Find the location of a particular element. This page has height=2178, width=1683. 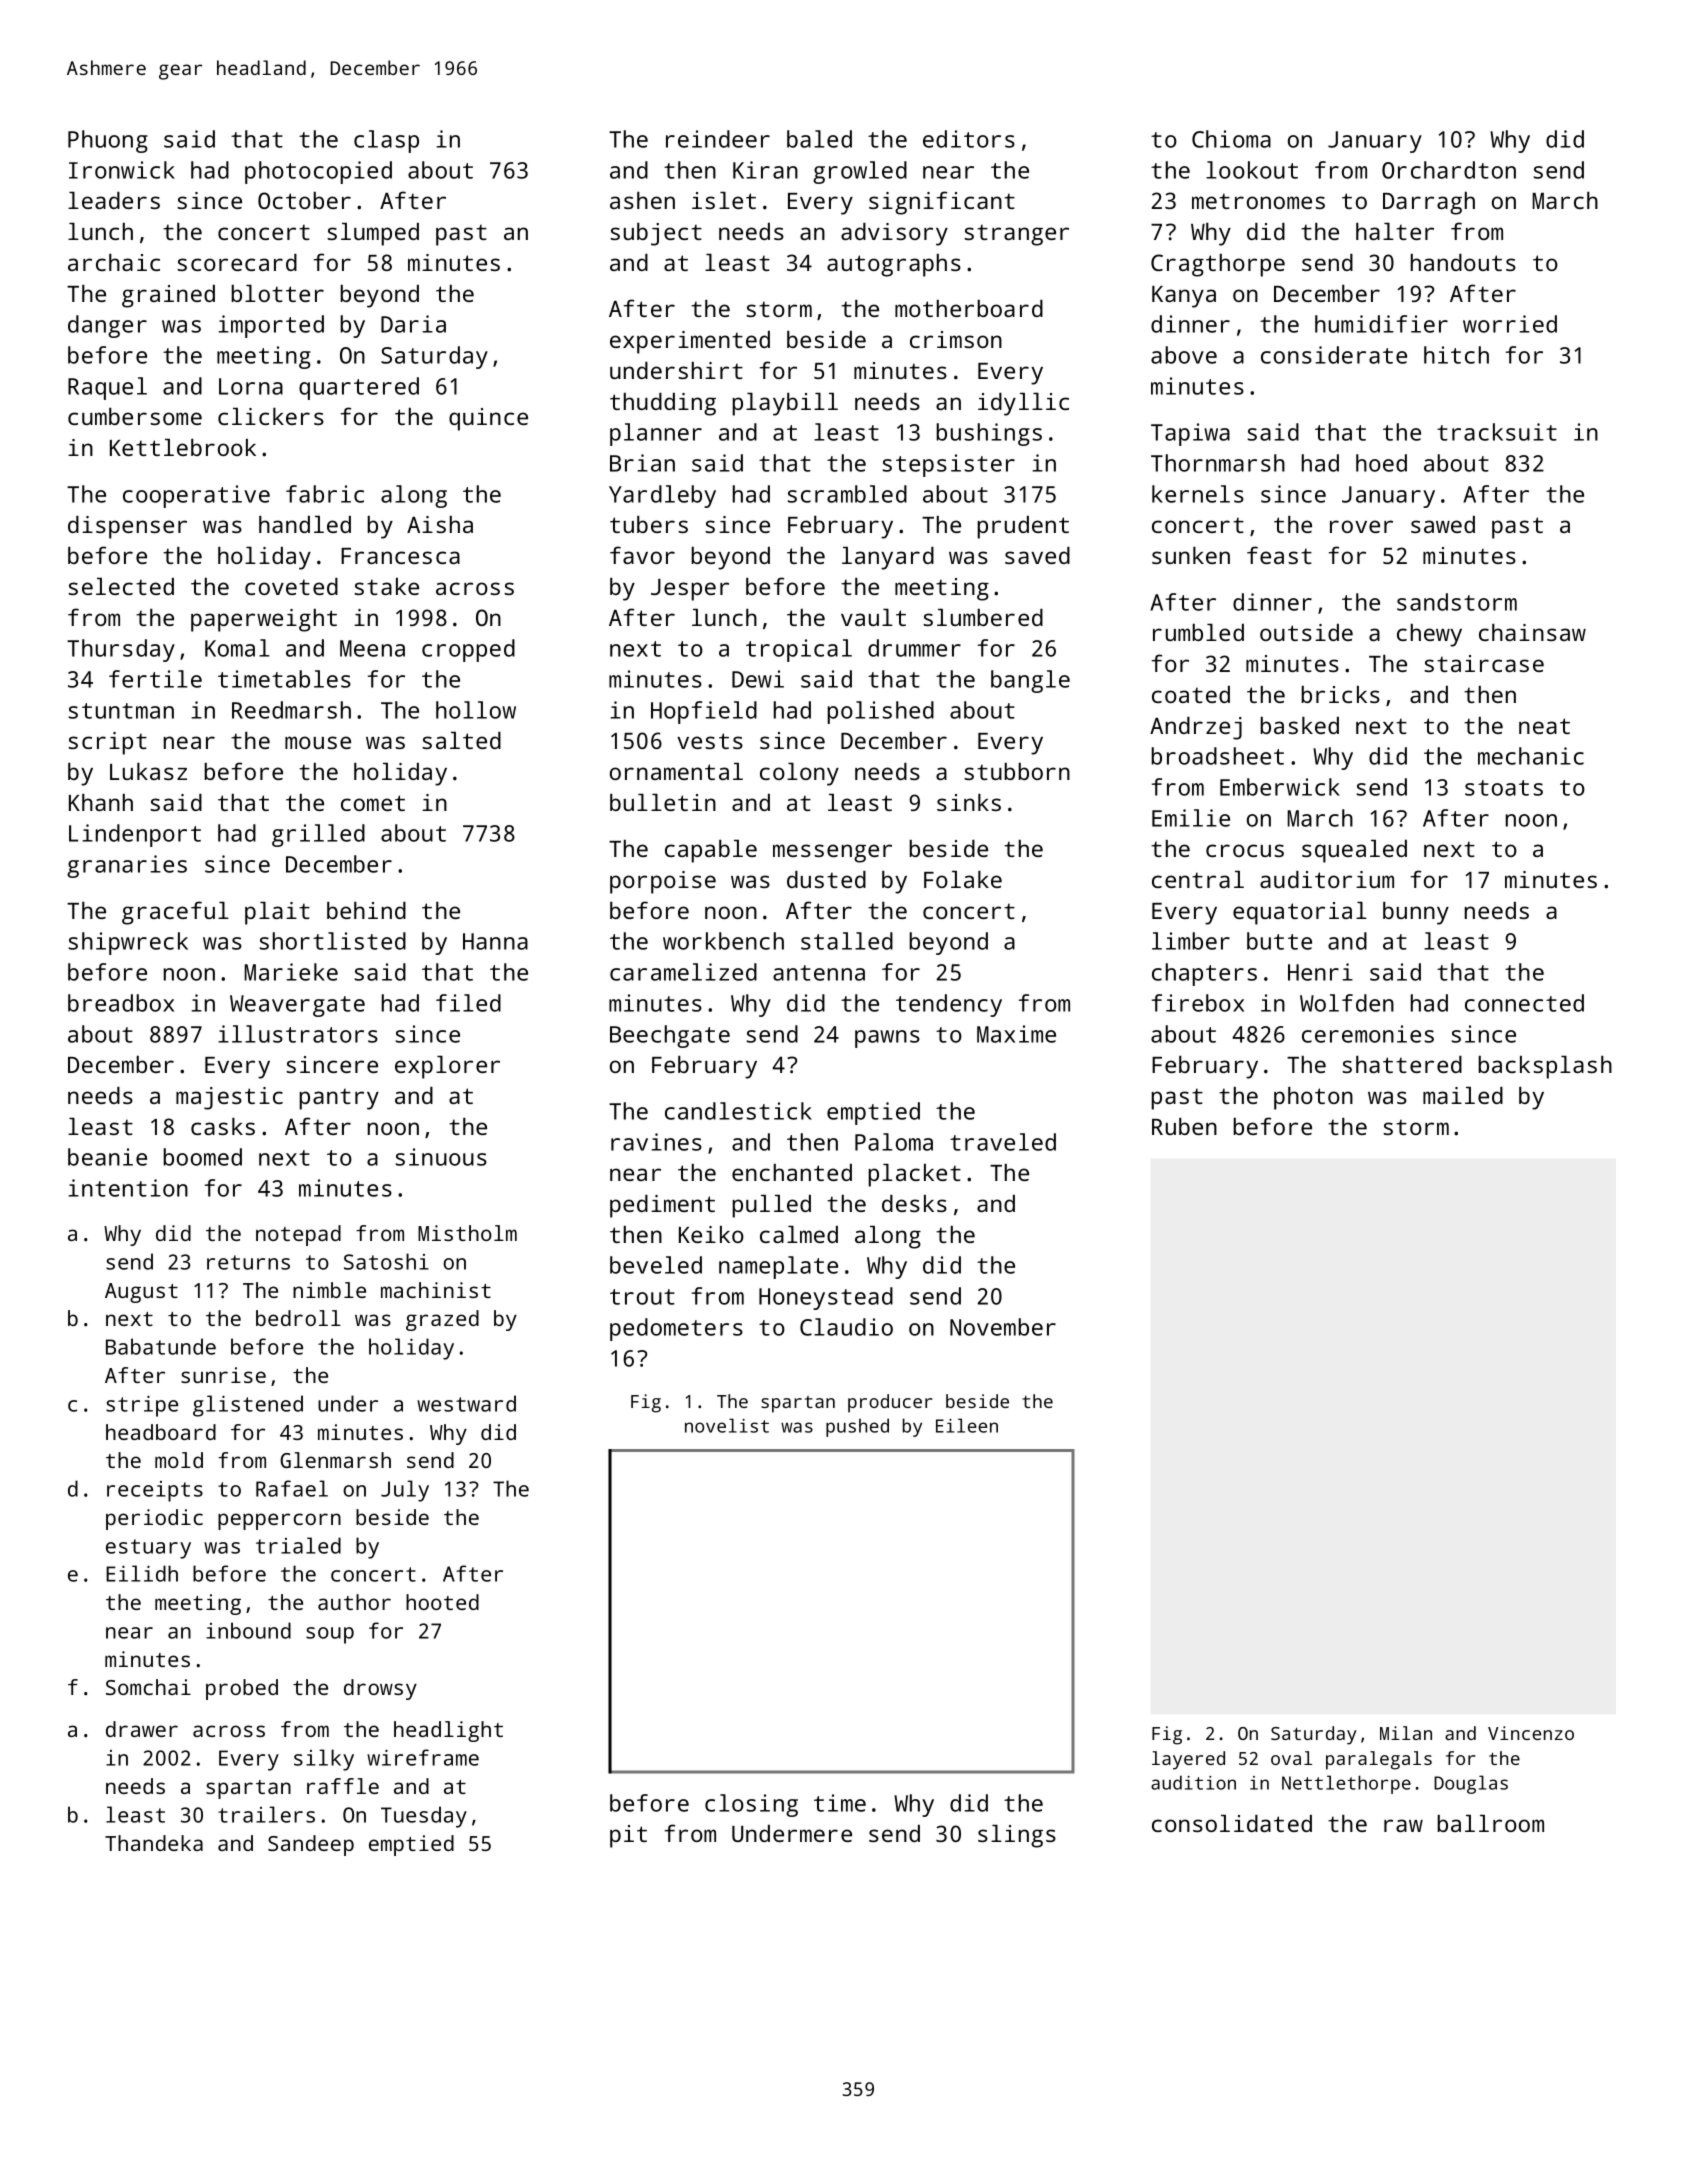

outside is located at coordinates (1306, 632).
